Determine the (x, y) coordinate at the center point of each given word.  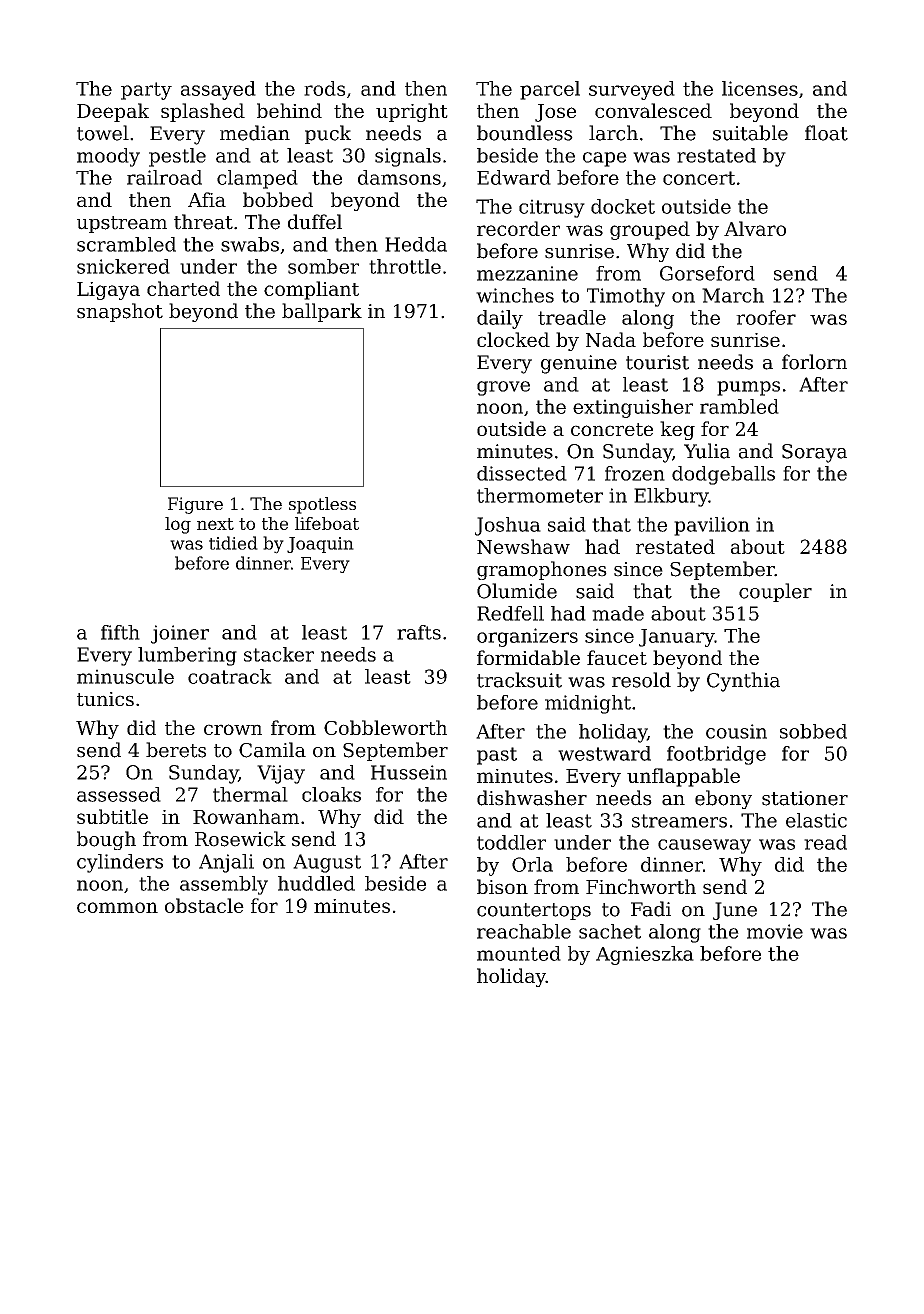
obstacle (204, 905)
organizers (527, 637)
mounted (519, 953)
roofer (766, 317)
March (733, 295)
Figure (195, 505)
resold (641, 680)
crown (233, 729)
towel (103, 133)
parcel (550, 90)
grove (503, 388)
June (735, 911)
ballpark (322, 312)
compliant (311, 290)
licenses (760, 88)
